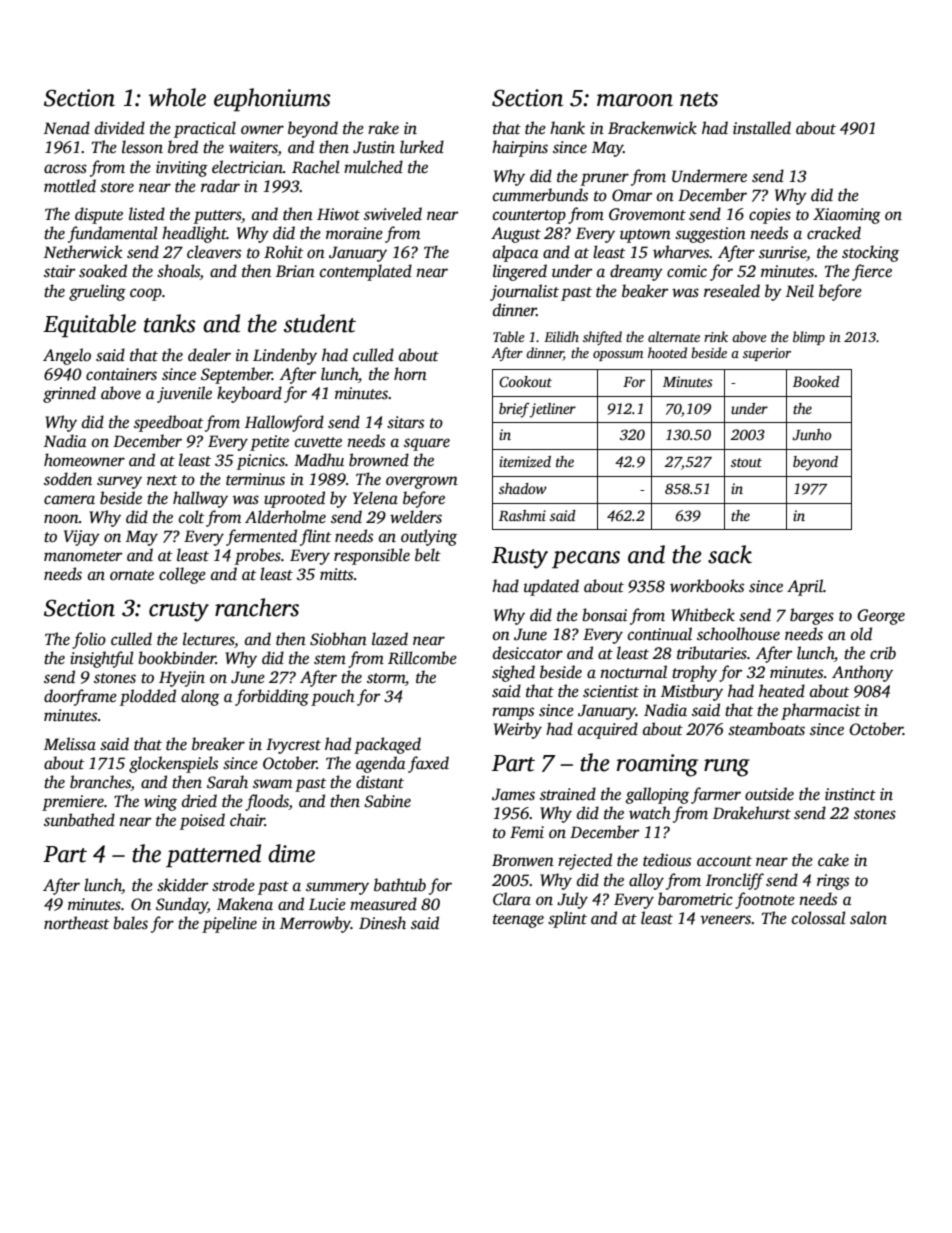  I want to click on faxed, so click(428, 764).
